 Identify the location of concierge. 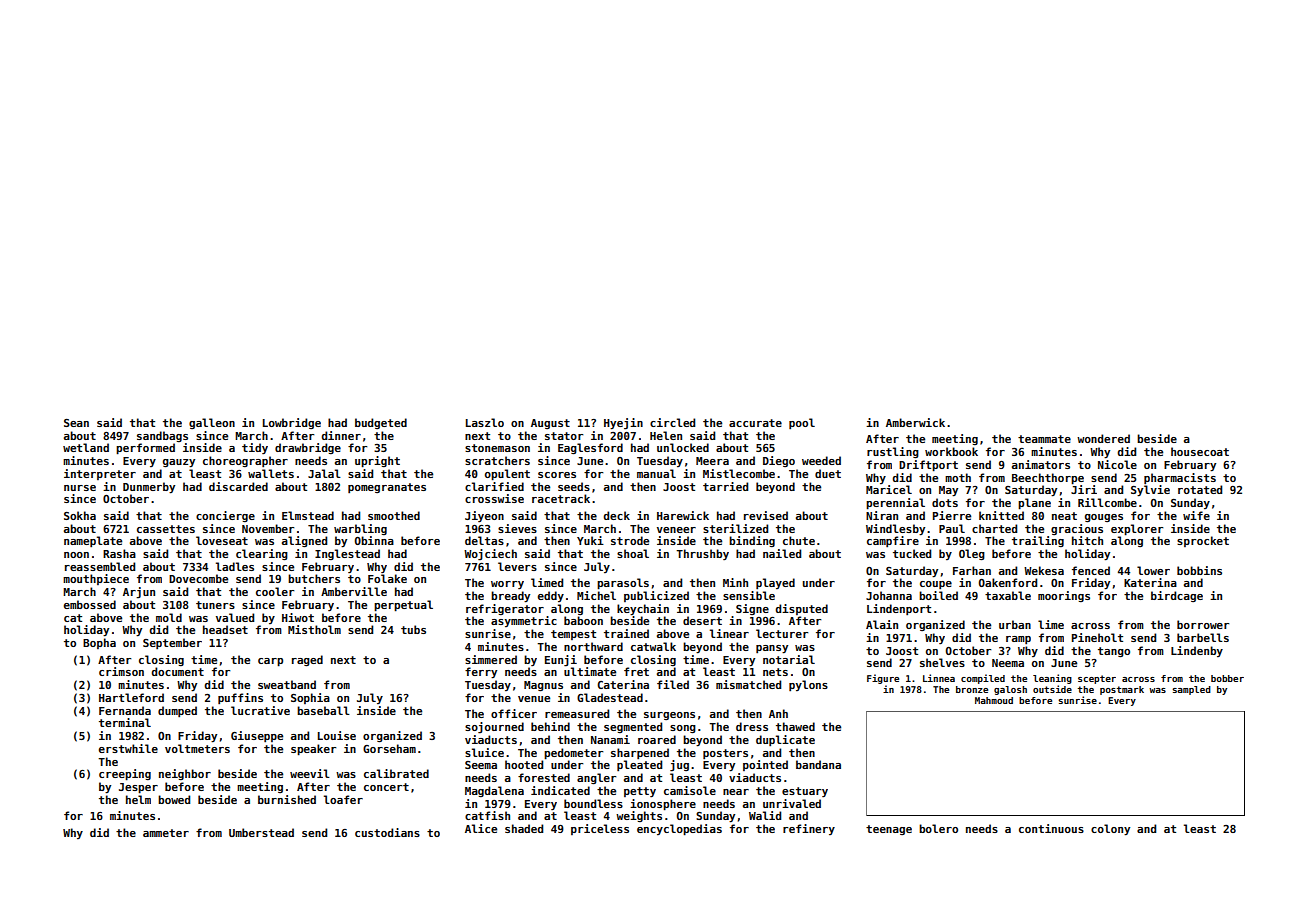
(225, 516).
